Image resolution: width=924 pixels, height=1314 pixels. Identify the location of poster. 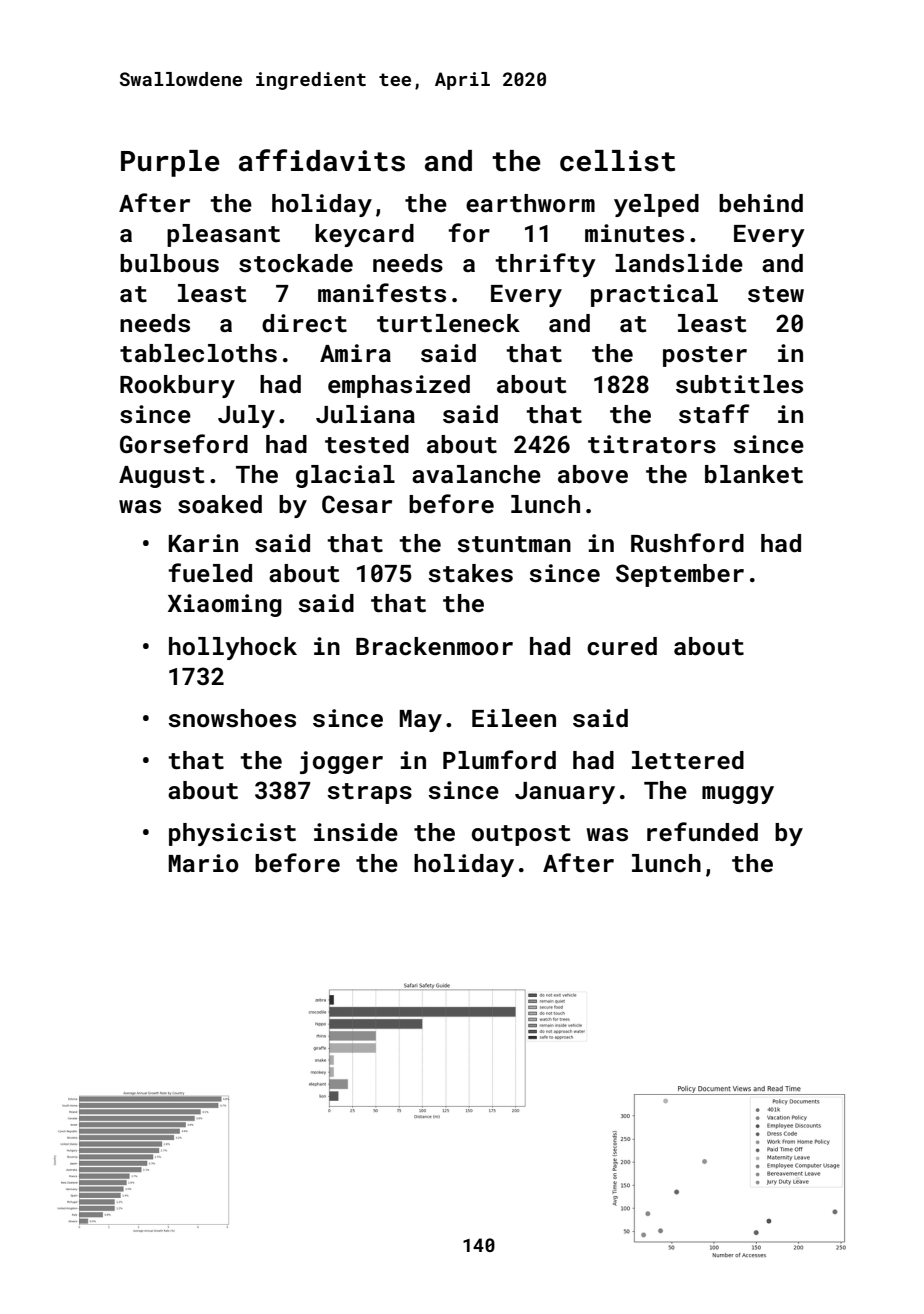
(705, 356).
